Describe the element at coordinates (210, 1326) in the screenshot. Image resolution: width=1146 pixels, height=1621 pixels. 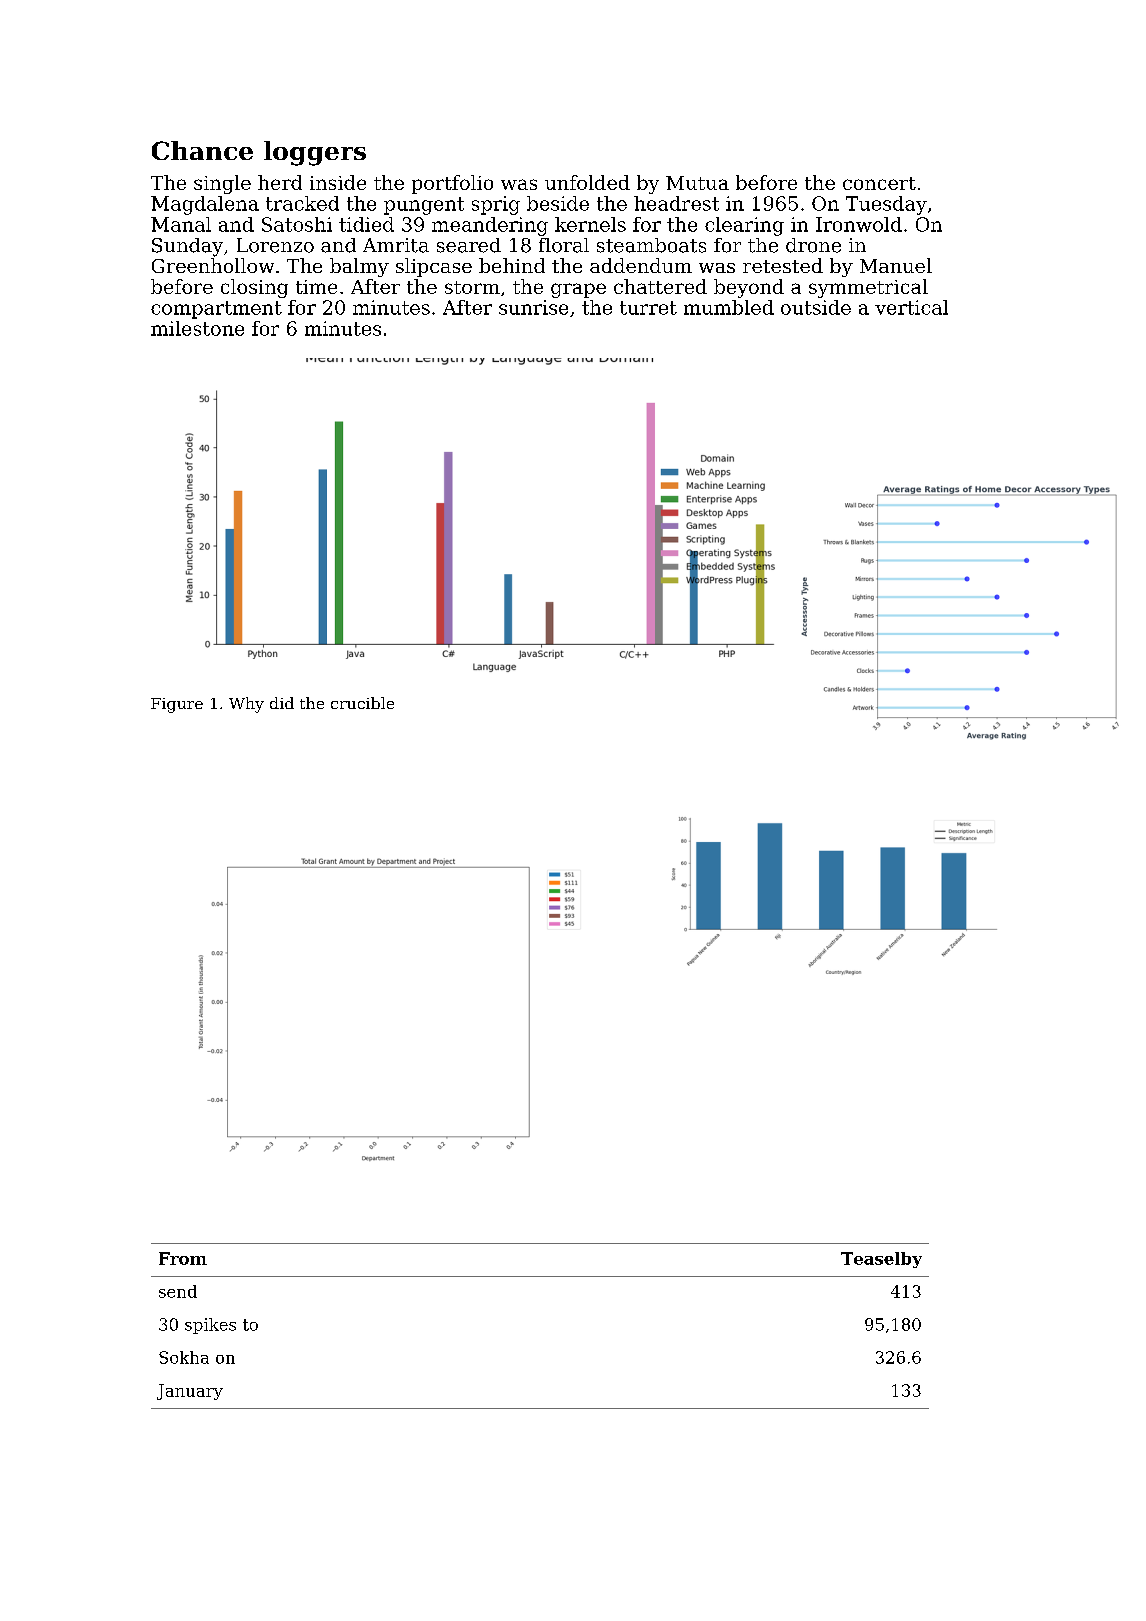
I see `spikes` at that location.
